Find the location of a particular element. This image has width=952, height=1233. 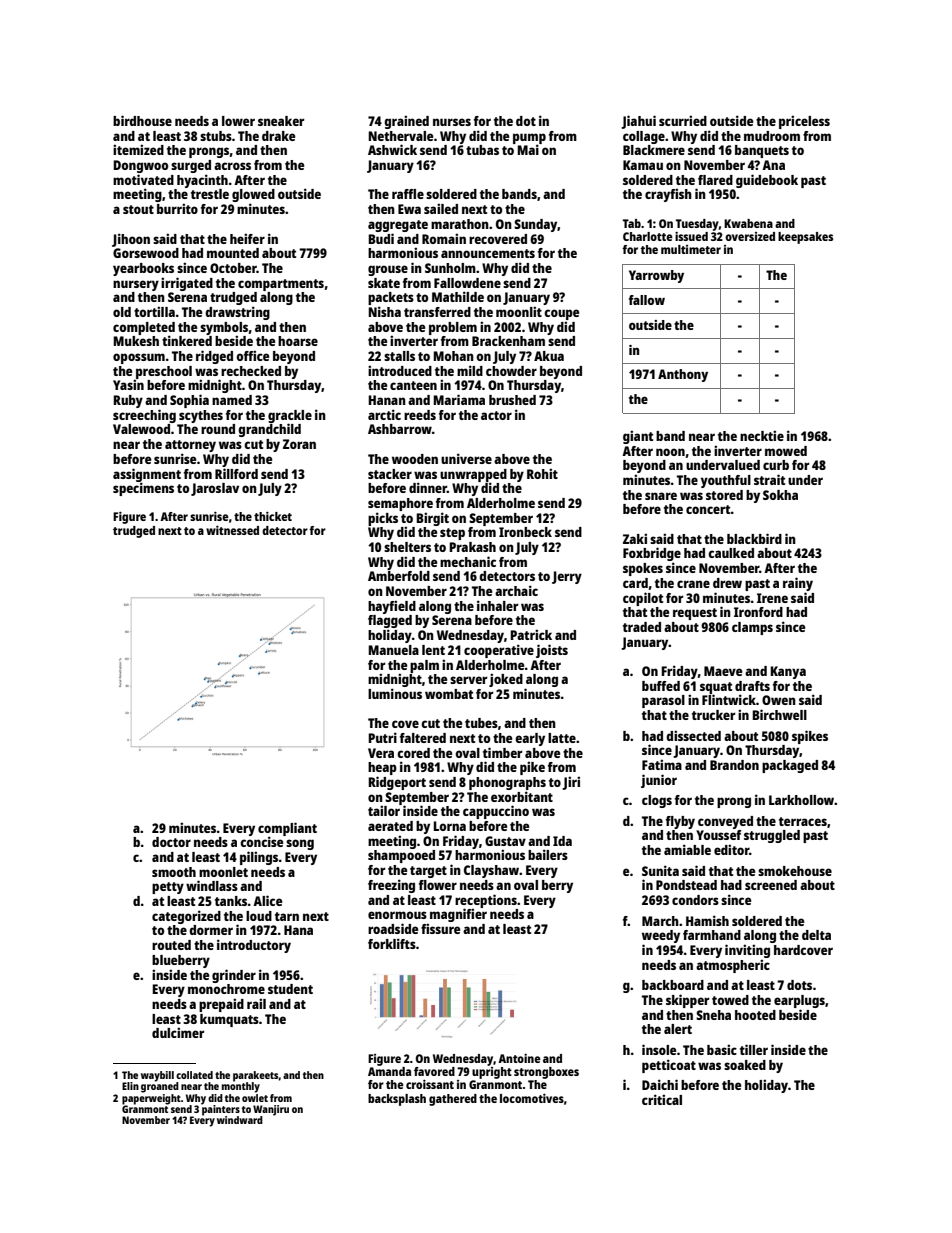

backboard is located at coordinates (673, 985).
